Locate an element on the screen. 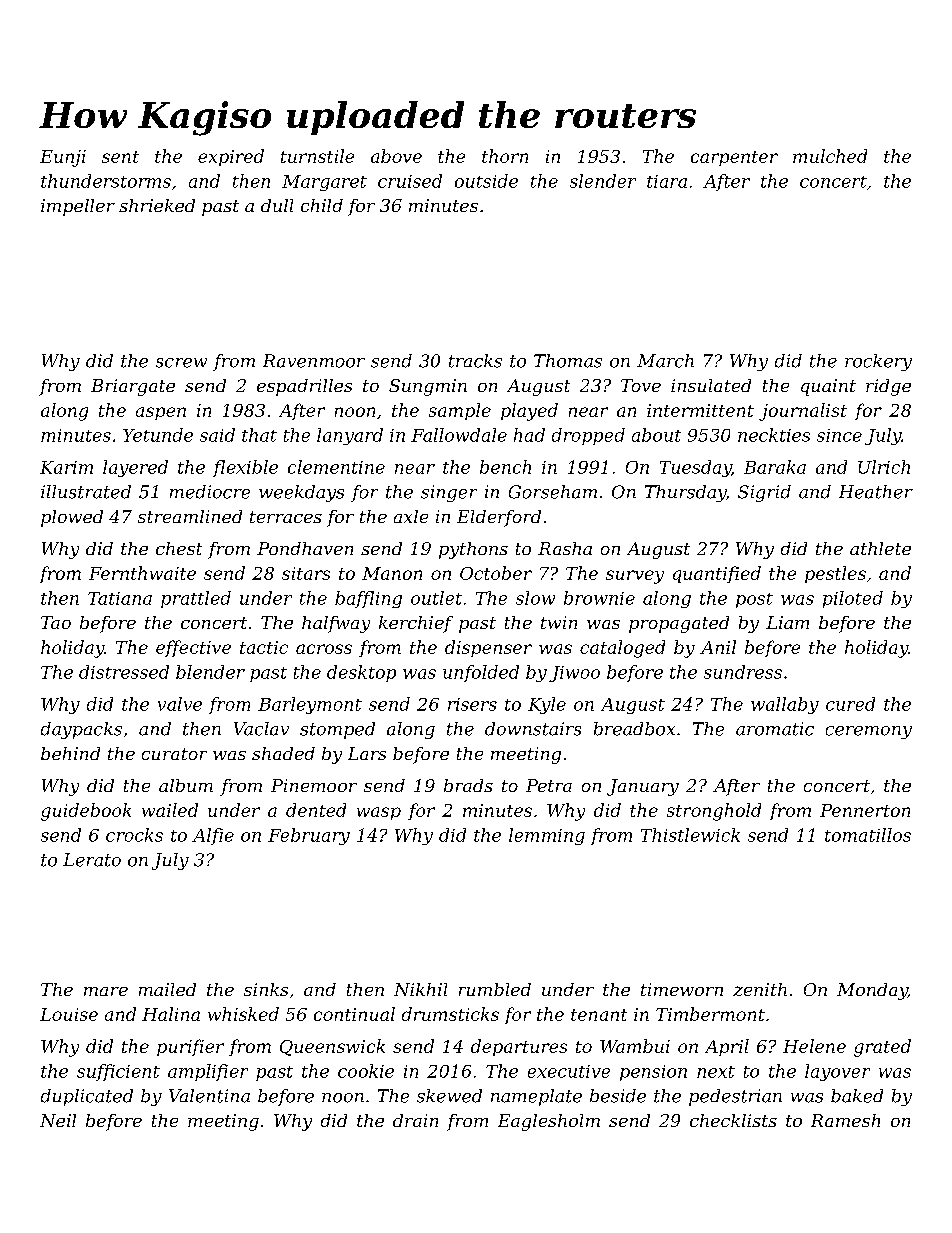 The width and height of the screenshot is (952, 1233). mulched is located at coordinates (830, 156).
